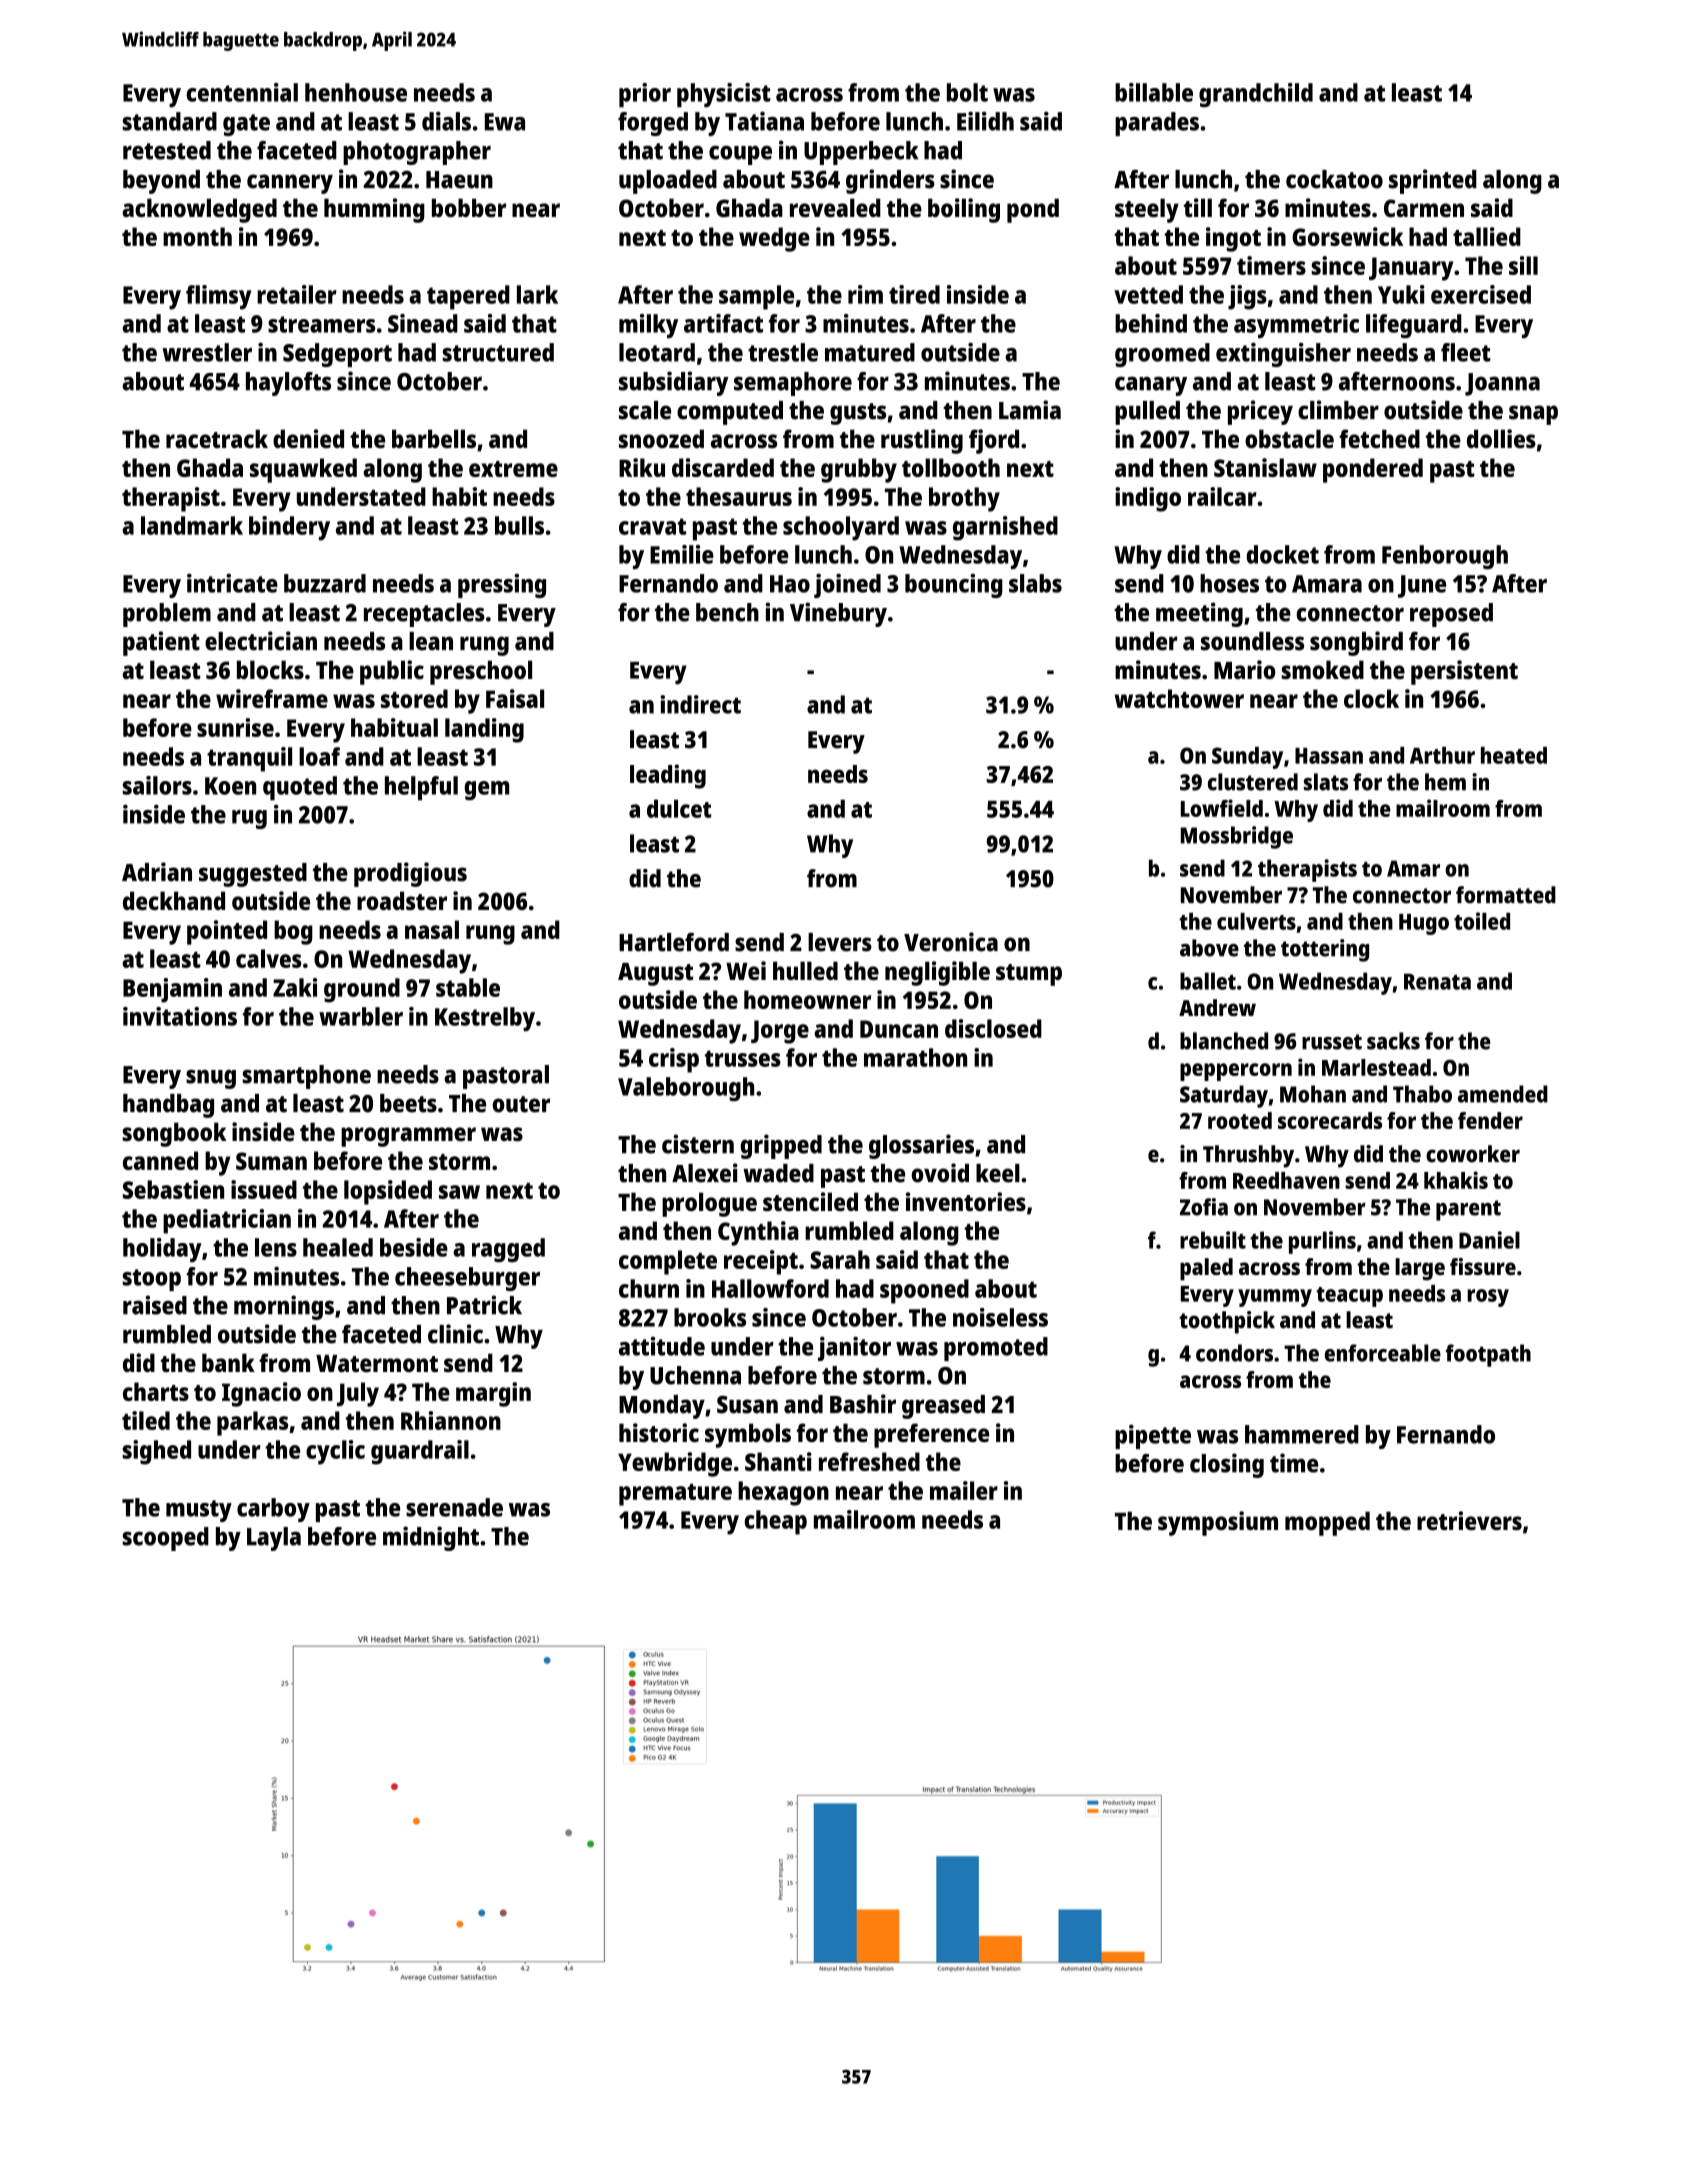  I want to click on stoop, so click(151, 1280).
